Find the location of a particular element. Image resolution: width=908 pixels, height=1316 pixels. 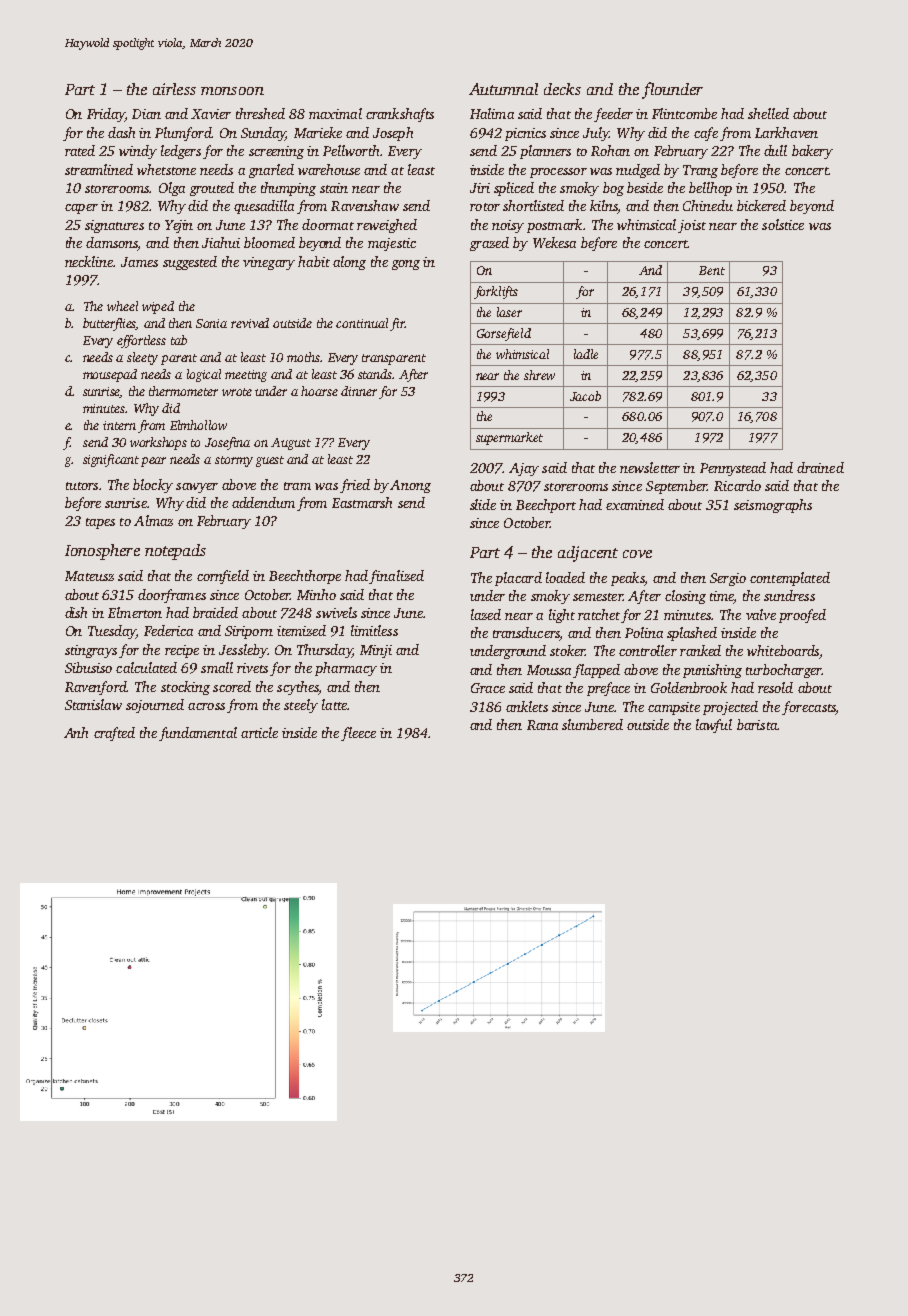

scored is located at coordinates (232, 686).
